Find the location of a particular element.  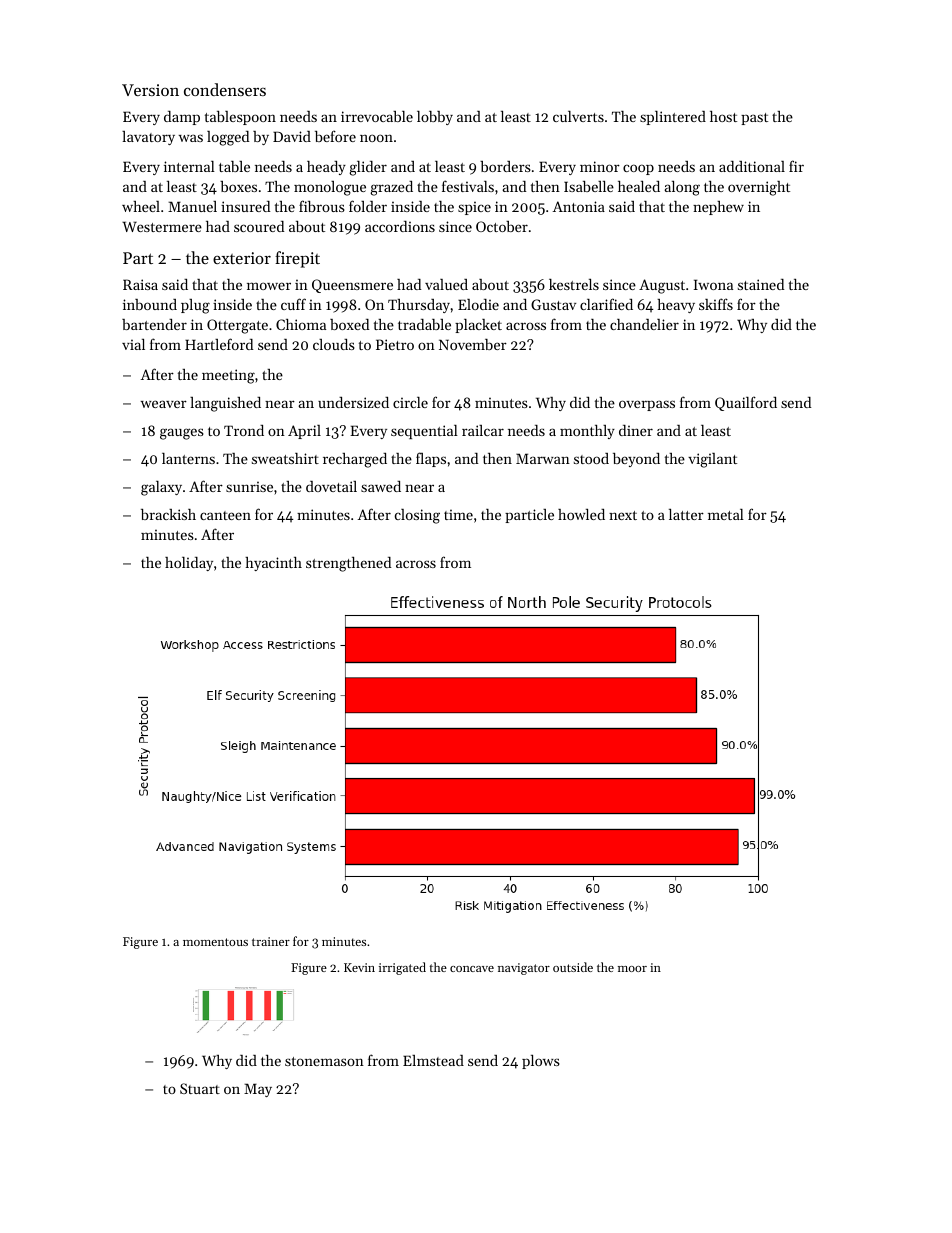

host is located at coordinates (723, 116).
